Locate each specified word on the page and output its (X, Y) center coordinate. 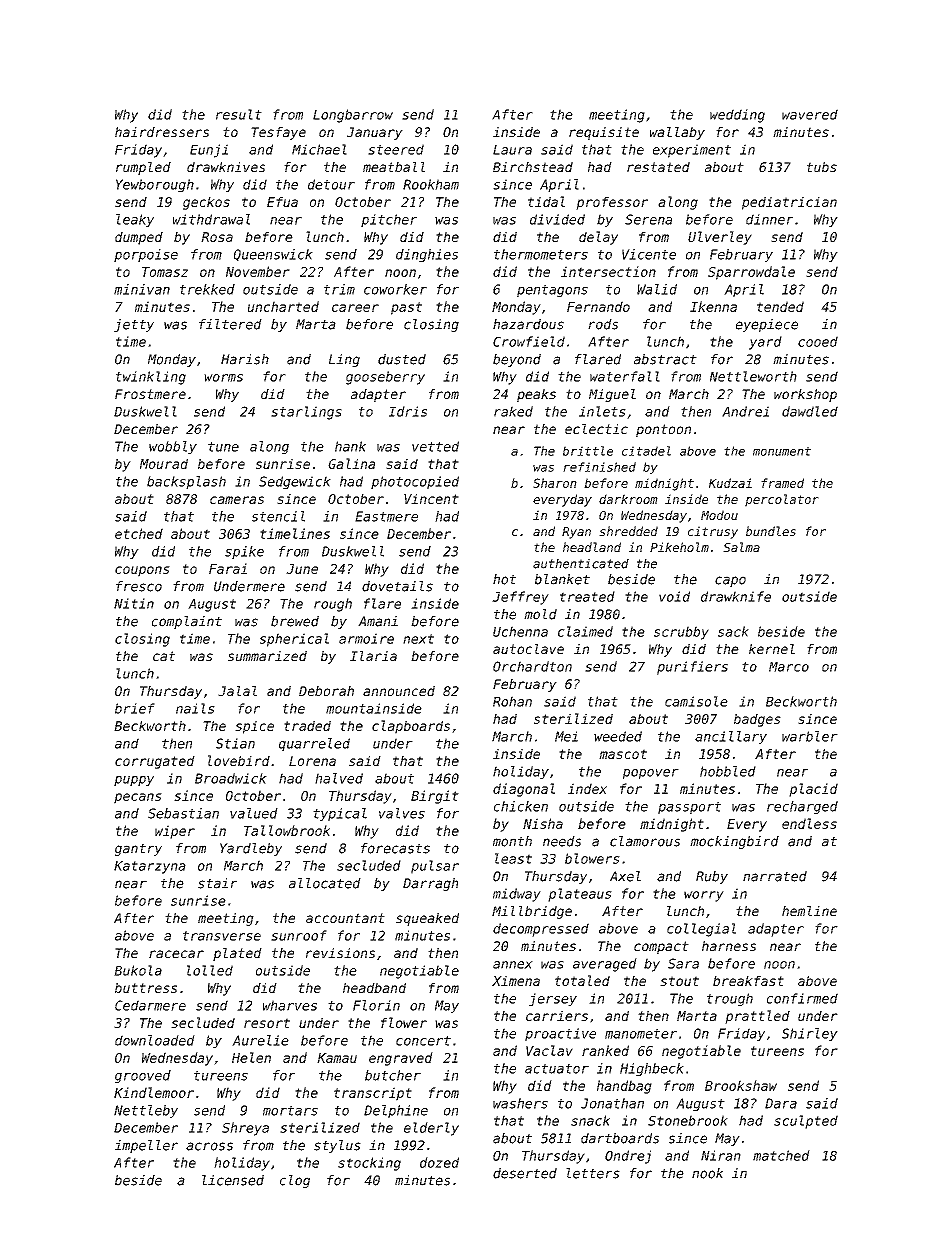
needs (562, 841)
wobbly (173, 447)
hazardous (528, 324)
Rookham (431, 184)
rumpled (143, 168)
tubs (822, 167)
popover (651, 774)
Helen (251, 1057)
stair (217, 883)
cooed (818, 341)
